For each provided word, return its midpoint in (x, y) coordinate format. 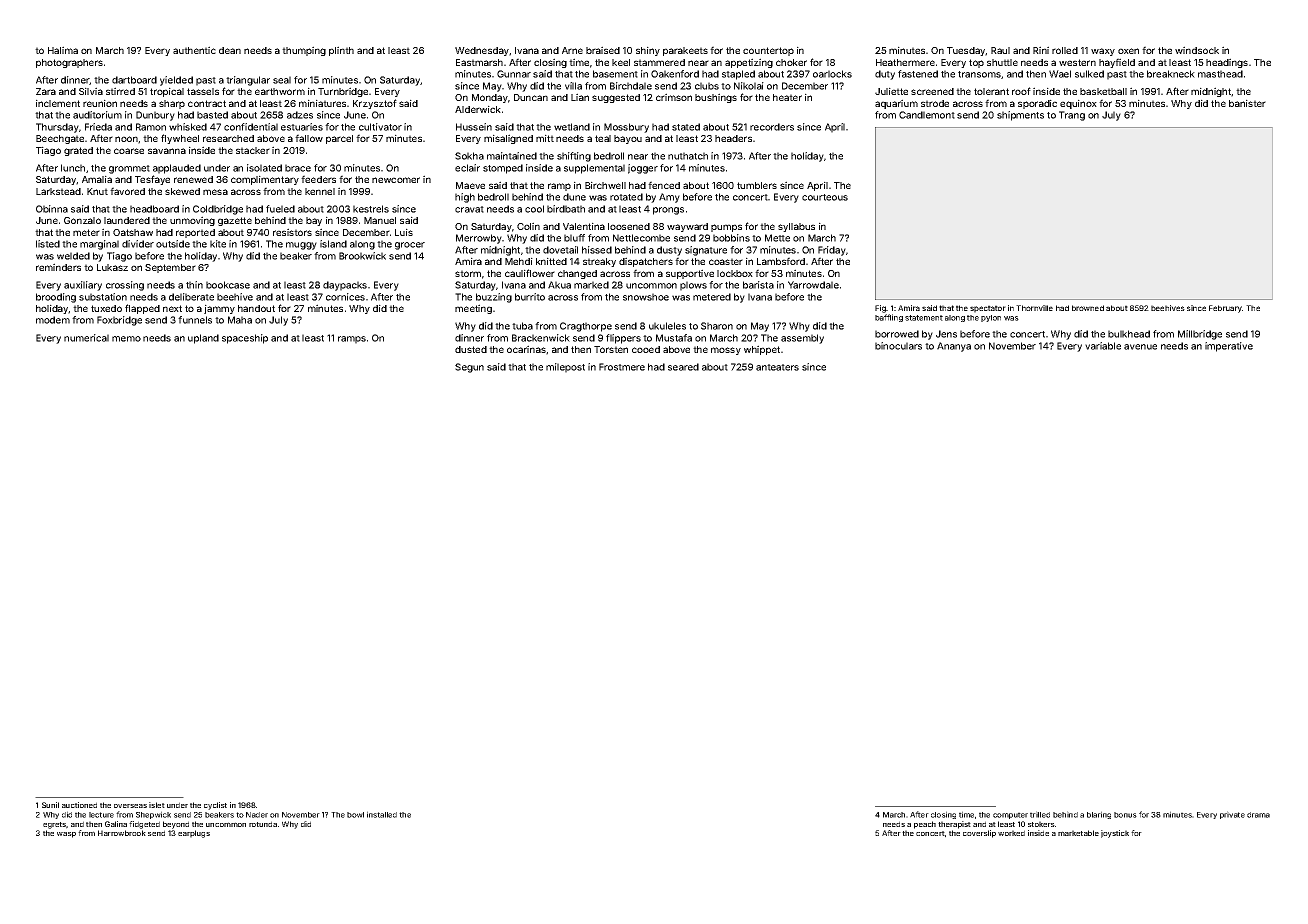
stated (686, 127)
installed (382, 814)
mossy (726, 351)
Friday (832, 251)
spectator (988, 309)
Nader (257, 815)
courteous (825, 197)
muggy (301, 246)
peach (925, 825)
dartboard (134, 80)
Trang (1072, 116)
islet (157, 805)
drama (1258, 815)
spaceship (245, 339)
